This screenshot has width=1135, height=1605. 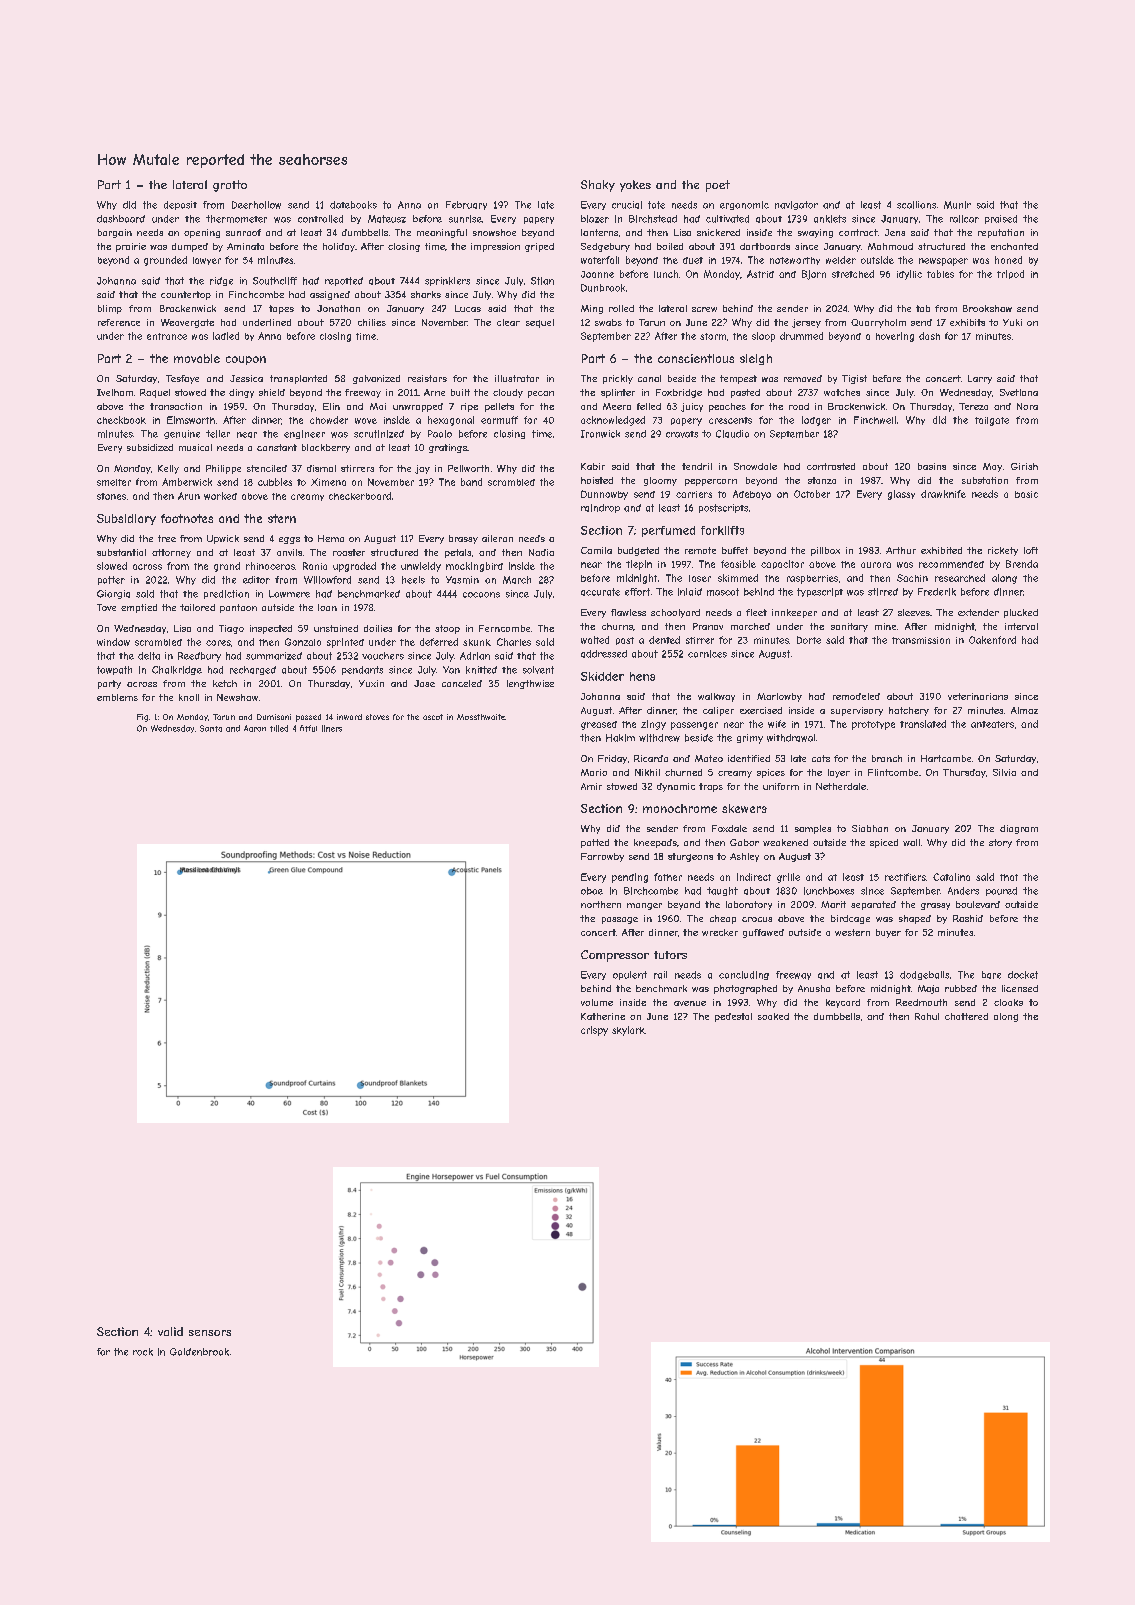 What do you see at coordinates (236, 219) in the screenshot?
I see `thermometer` at bounding box center [236, 219].
